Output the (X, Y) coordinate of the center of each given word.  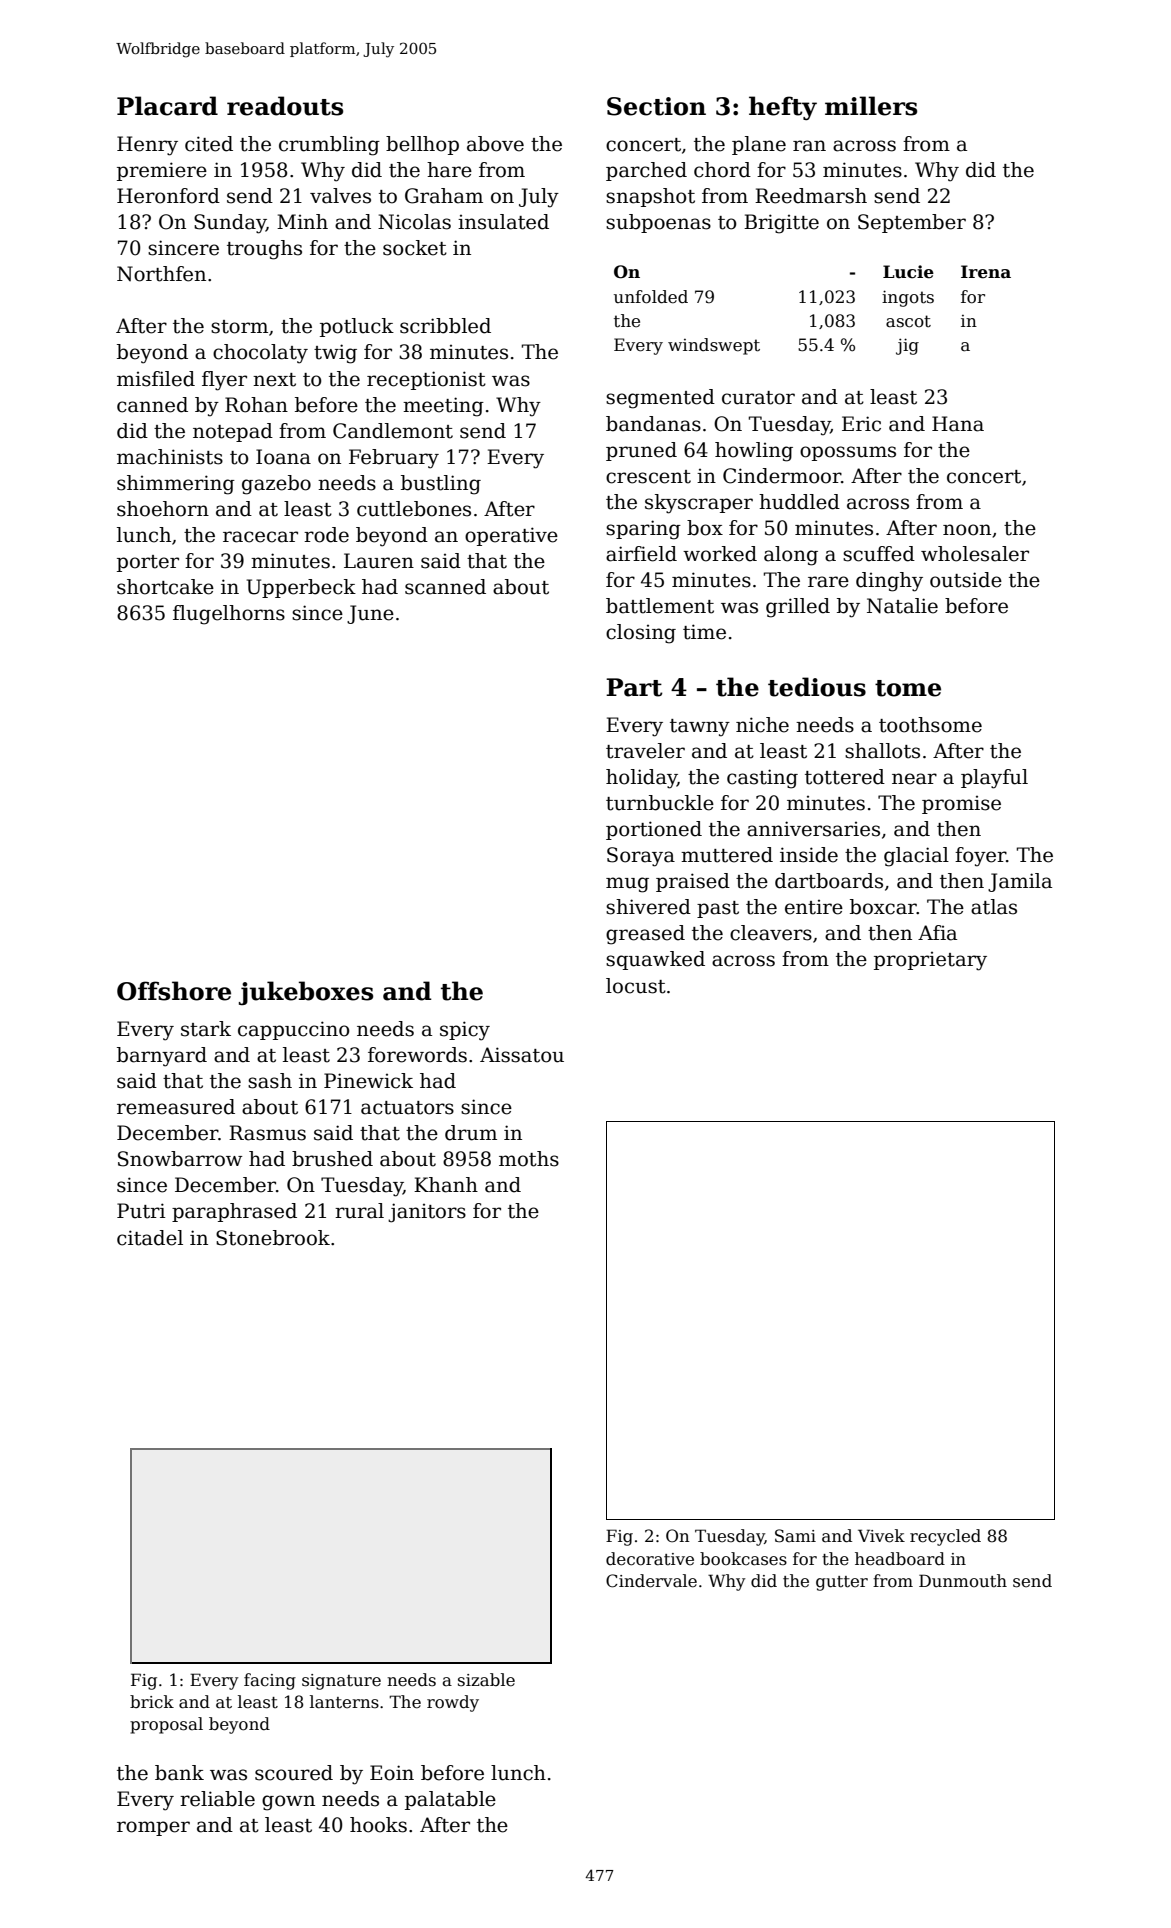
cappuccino (293, 1030)
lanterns (344, 1702)
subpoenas (658, 223)
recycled (945, 1537)
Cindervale (651, 1581)
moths (529, 1159)
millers (871, 106)
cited (209, 144)
